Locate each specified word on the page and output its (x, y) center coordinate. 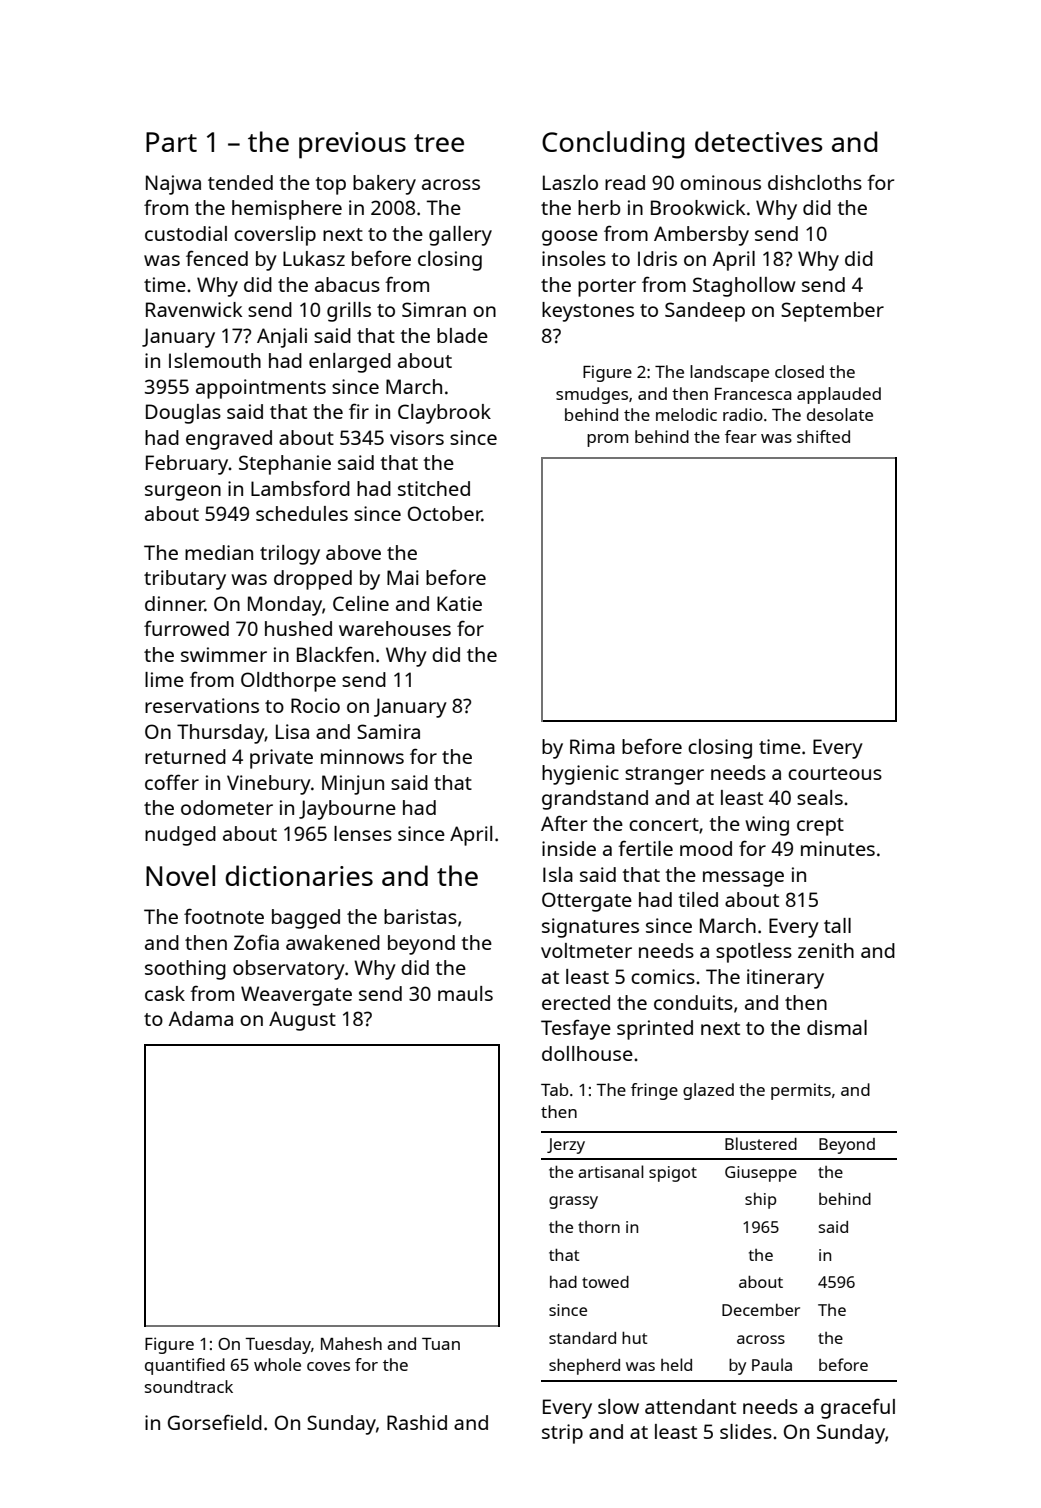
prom (607, 440)
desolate (840, 414)
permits (801, 1091)
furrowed (186, 628)
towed (605, 1282)
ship (760, 1201)
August (302, 1021)
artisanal (611, 1171)
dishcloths (815, 182)
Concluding (613, 145)
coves (328, 1366)
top (330, 186)
